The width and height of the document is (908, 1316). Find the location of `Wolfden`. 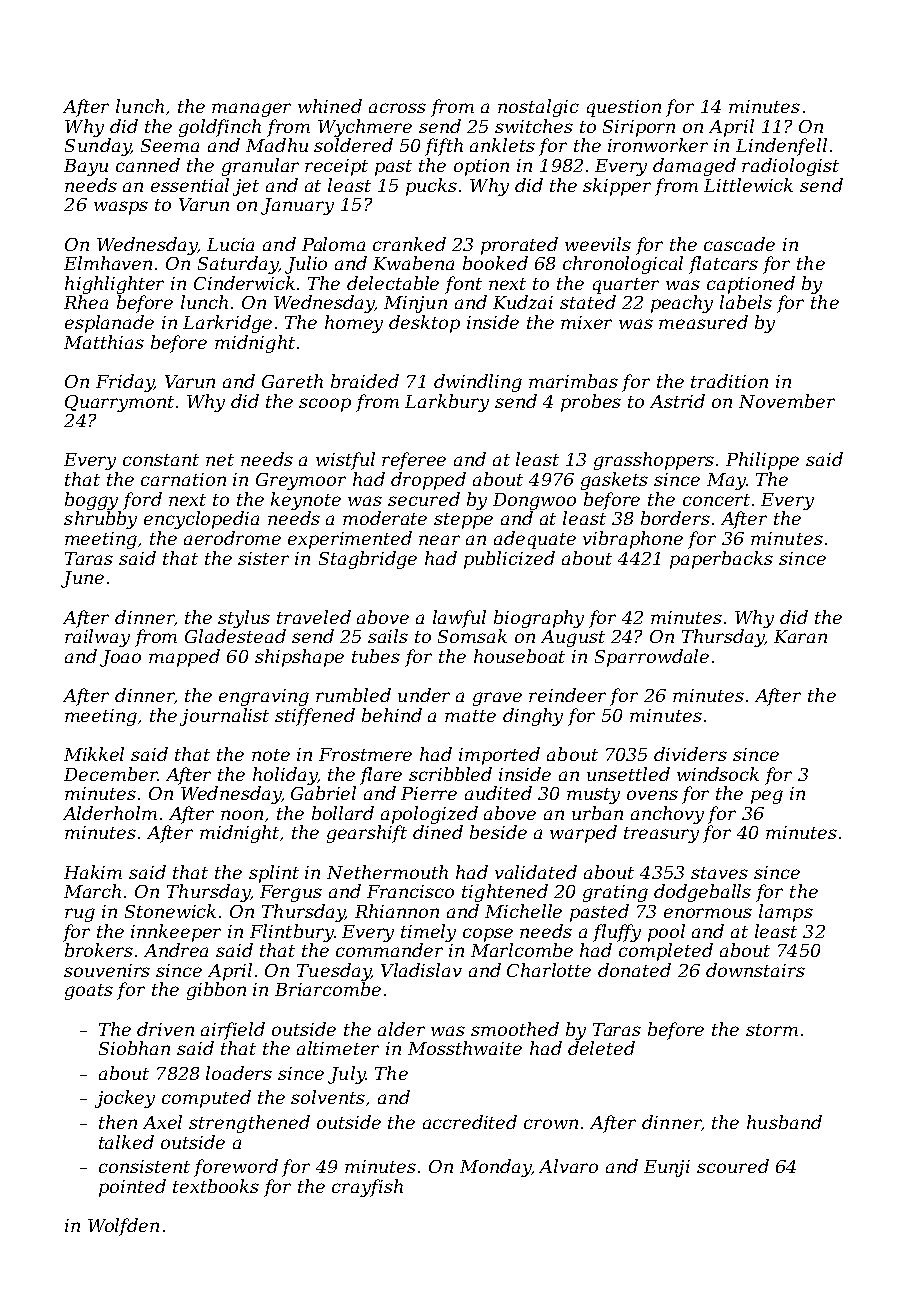

Wolfden is located at coordinates (123, 1227).
